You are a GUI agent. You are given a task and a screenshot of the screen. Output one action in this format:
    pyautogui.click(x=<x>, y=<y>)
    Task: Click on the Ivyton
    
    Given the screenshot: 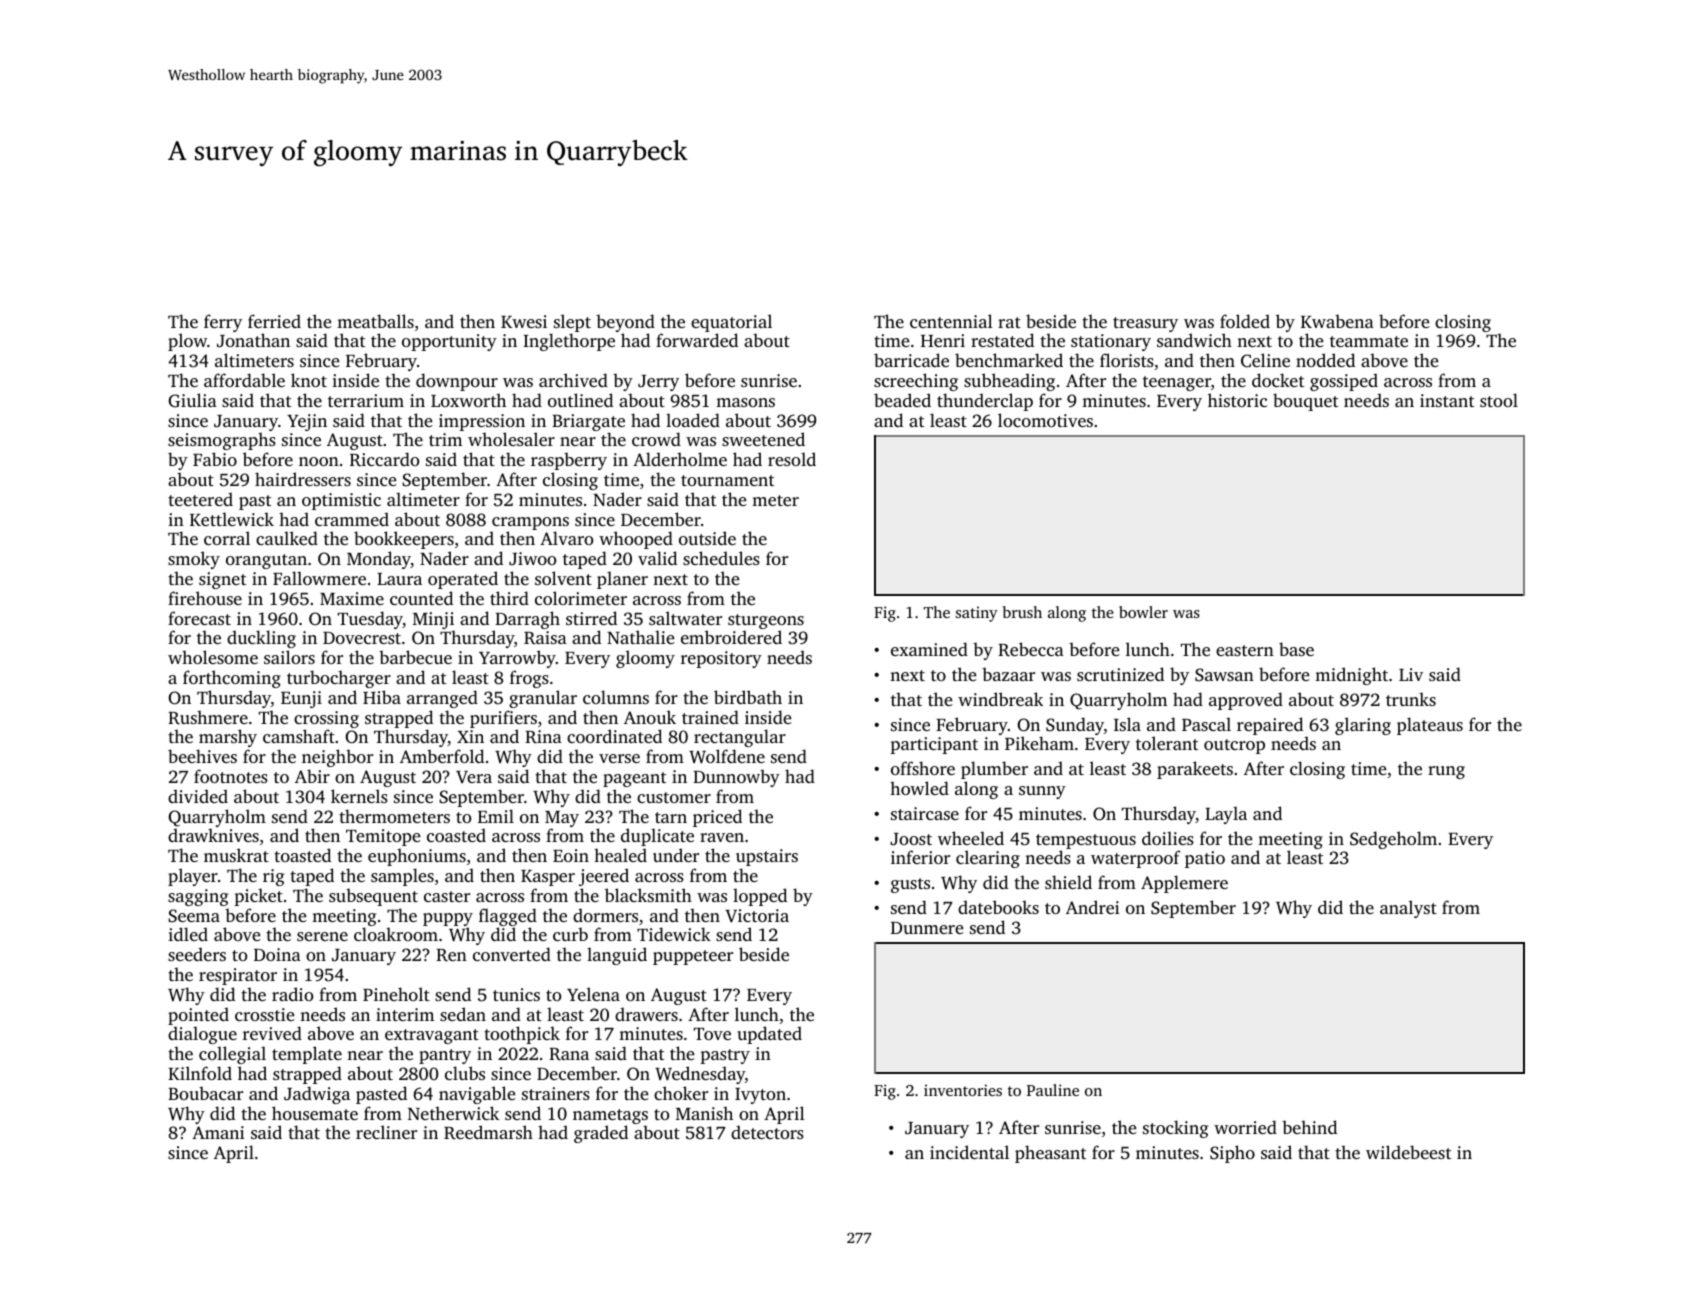 What is the action you would take?
    pyautogui.click(x=760, y=1096)
